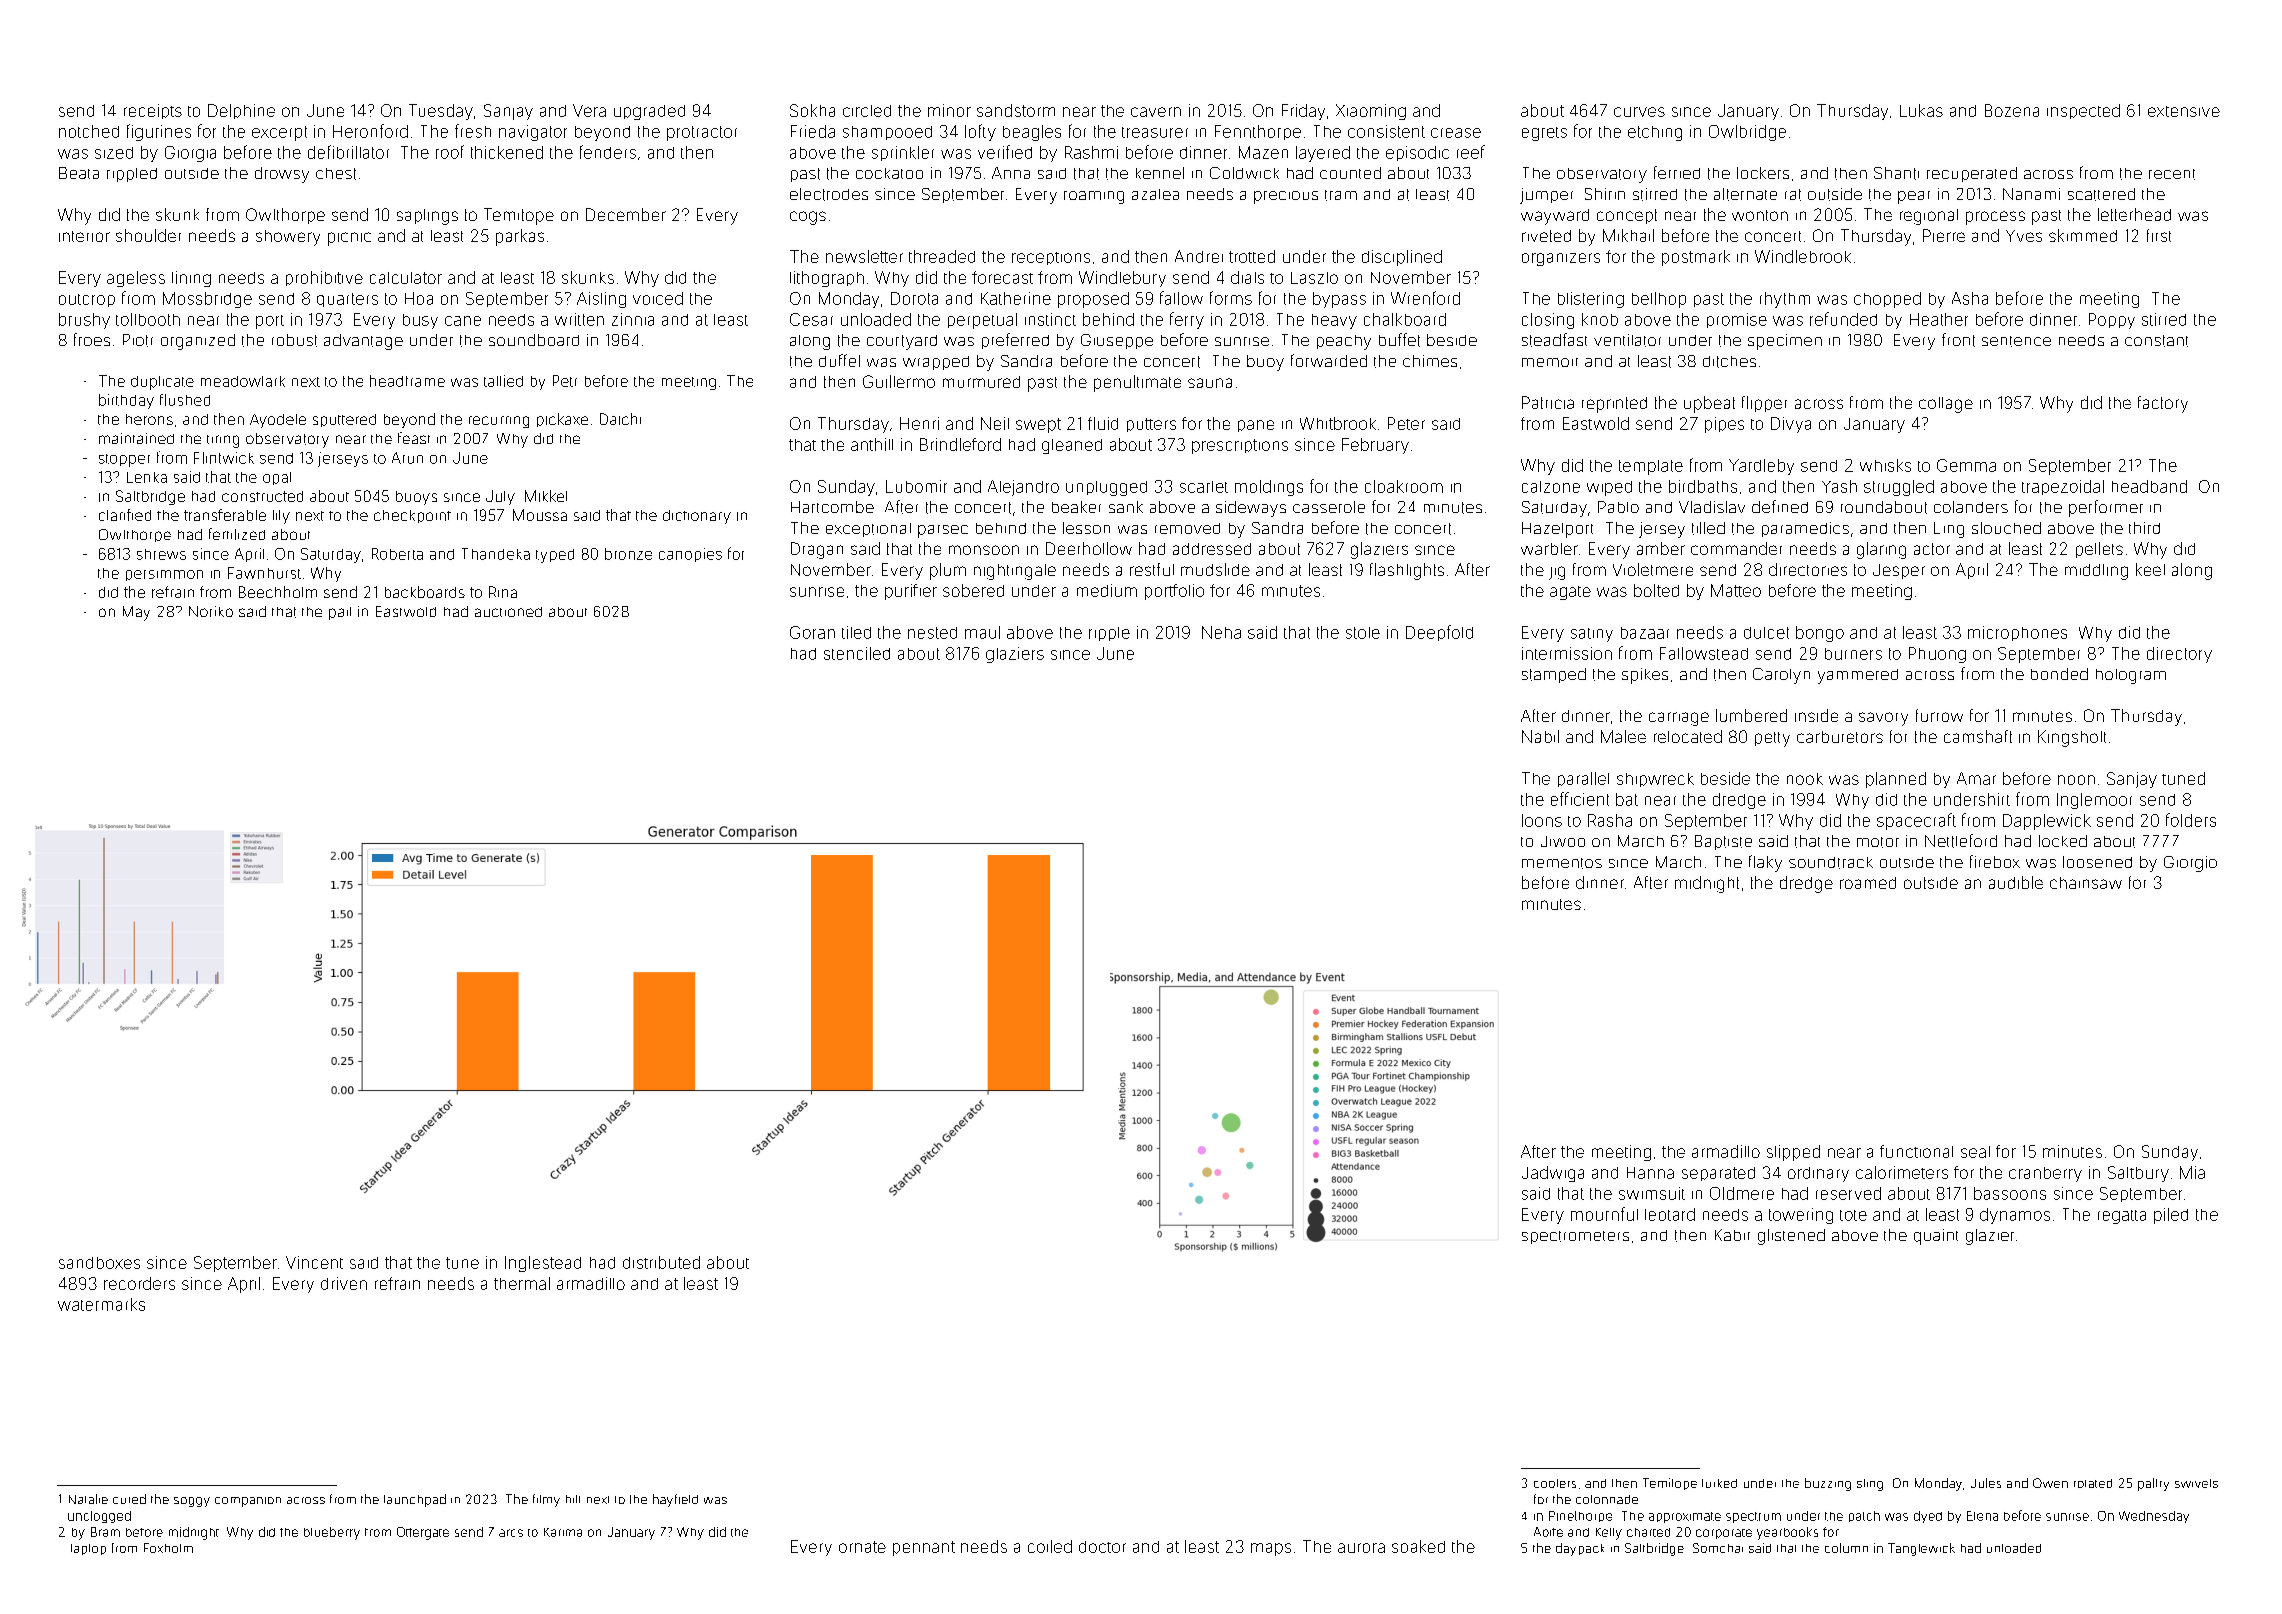 This image has width=2282, height=1614. Describe the element at coordinates (99, 1263) in the image. I see `sandboxes` at that location.
